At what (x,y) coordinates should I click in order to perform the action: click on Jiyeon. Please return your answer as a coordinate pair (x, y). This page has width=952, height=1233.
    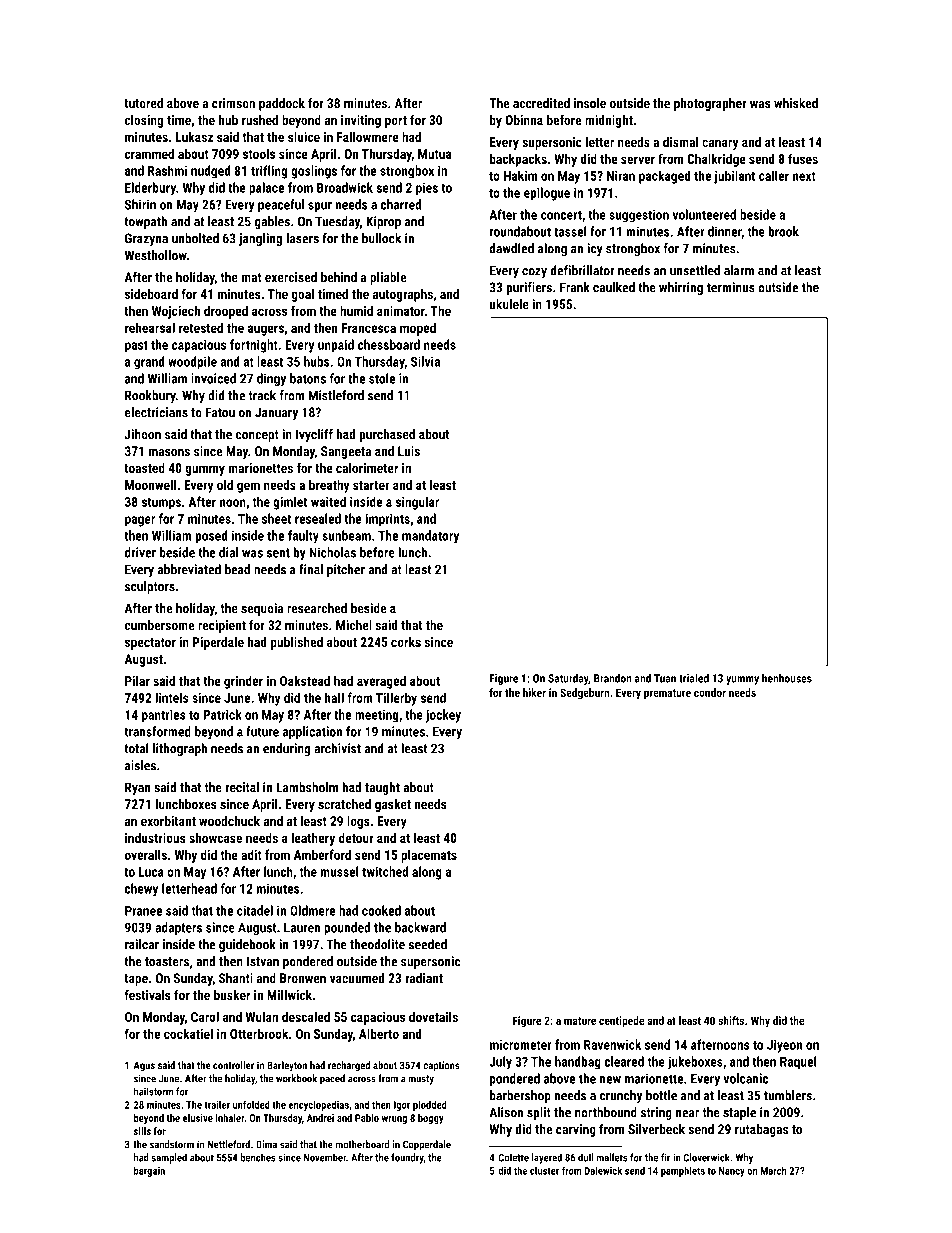
    Looking at the image, I should click on (784, 1046).
